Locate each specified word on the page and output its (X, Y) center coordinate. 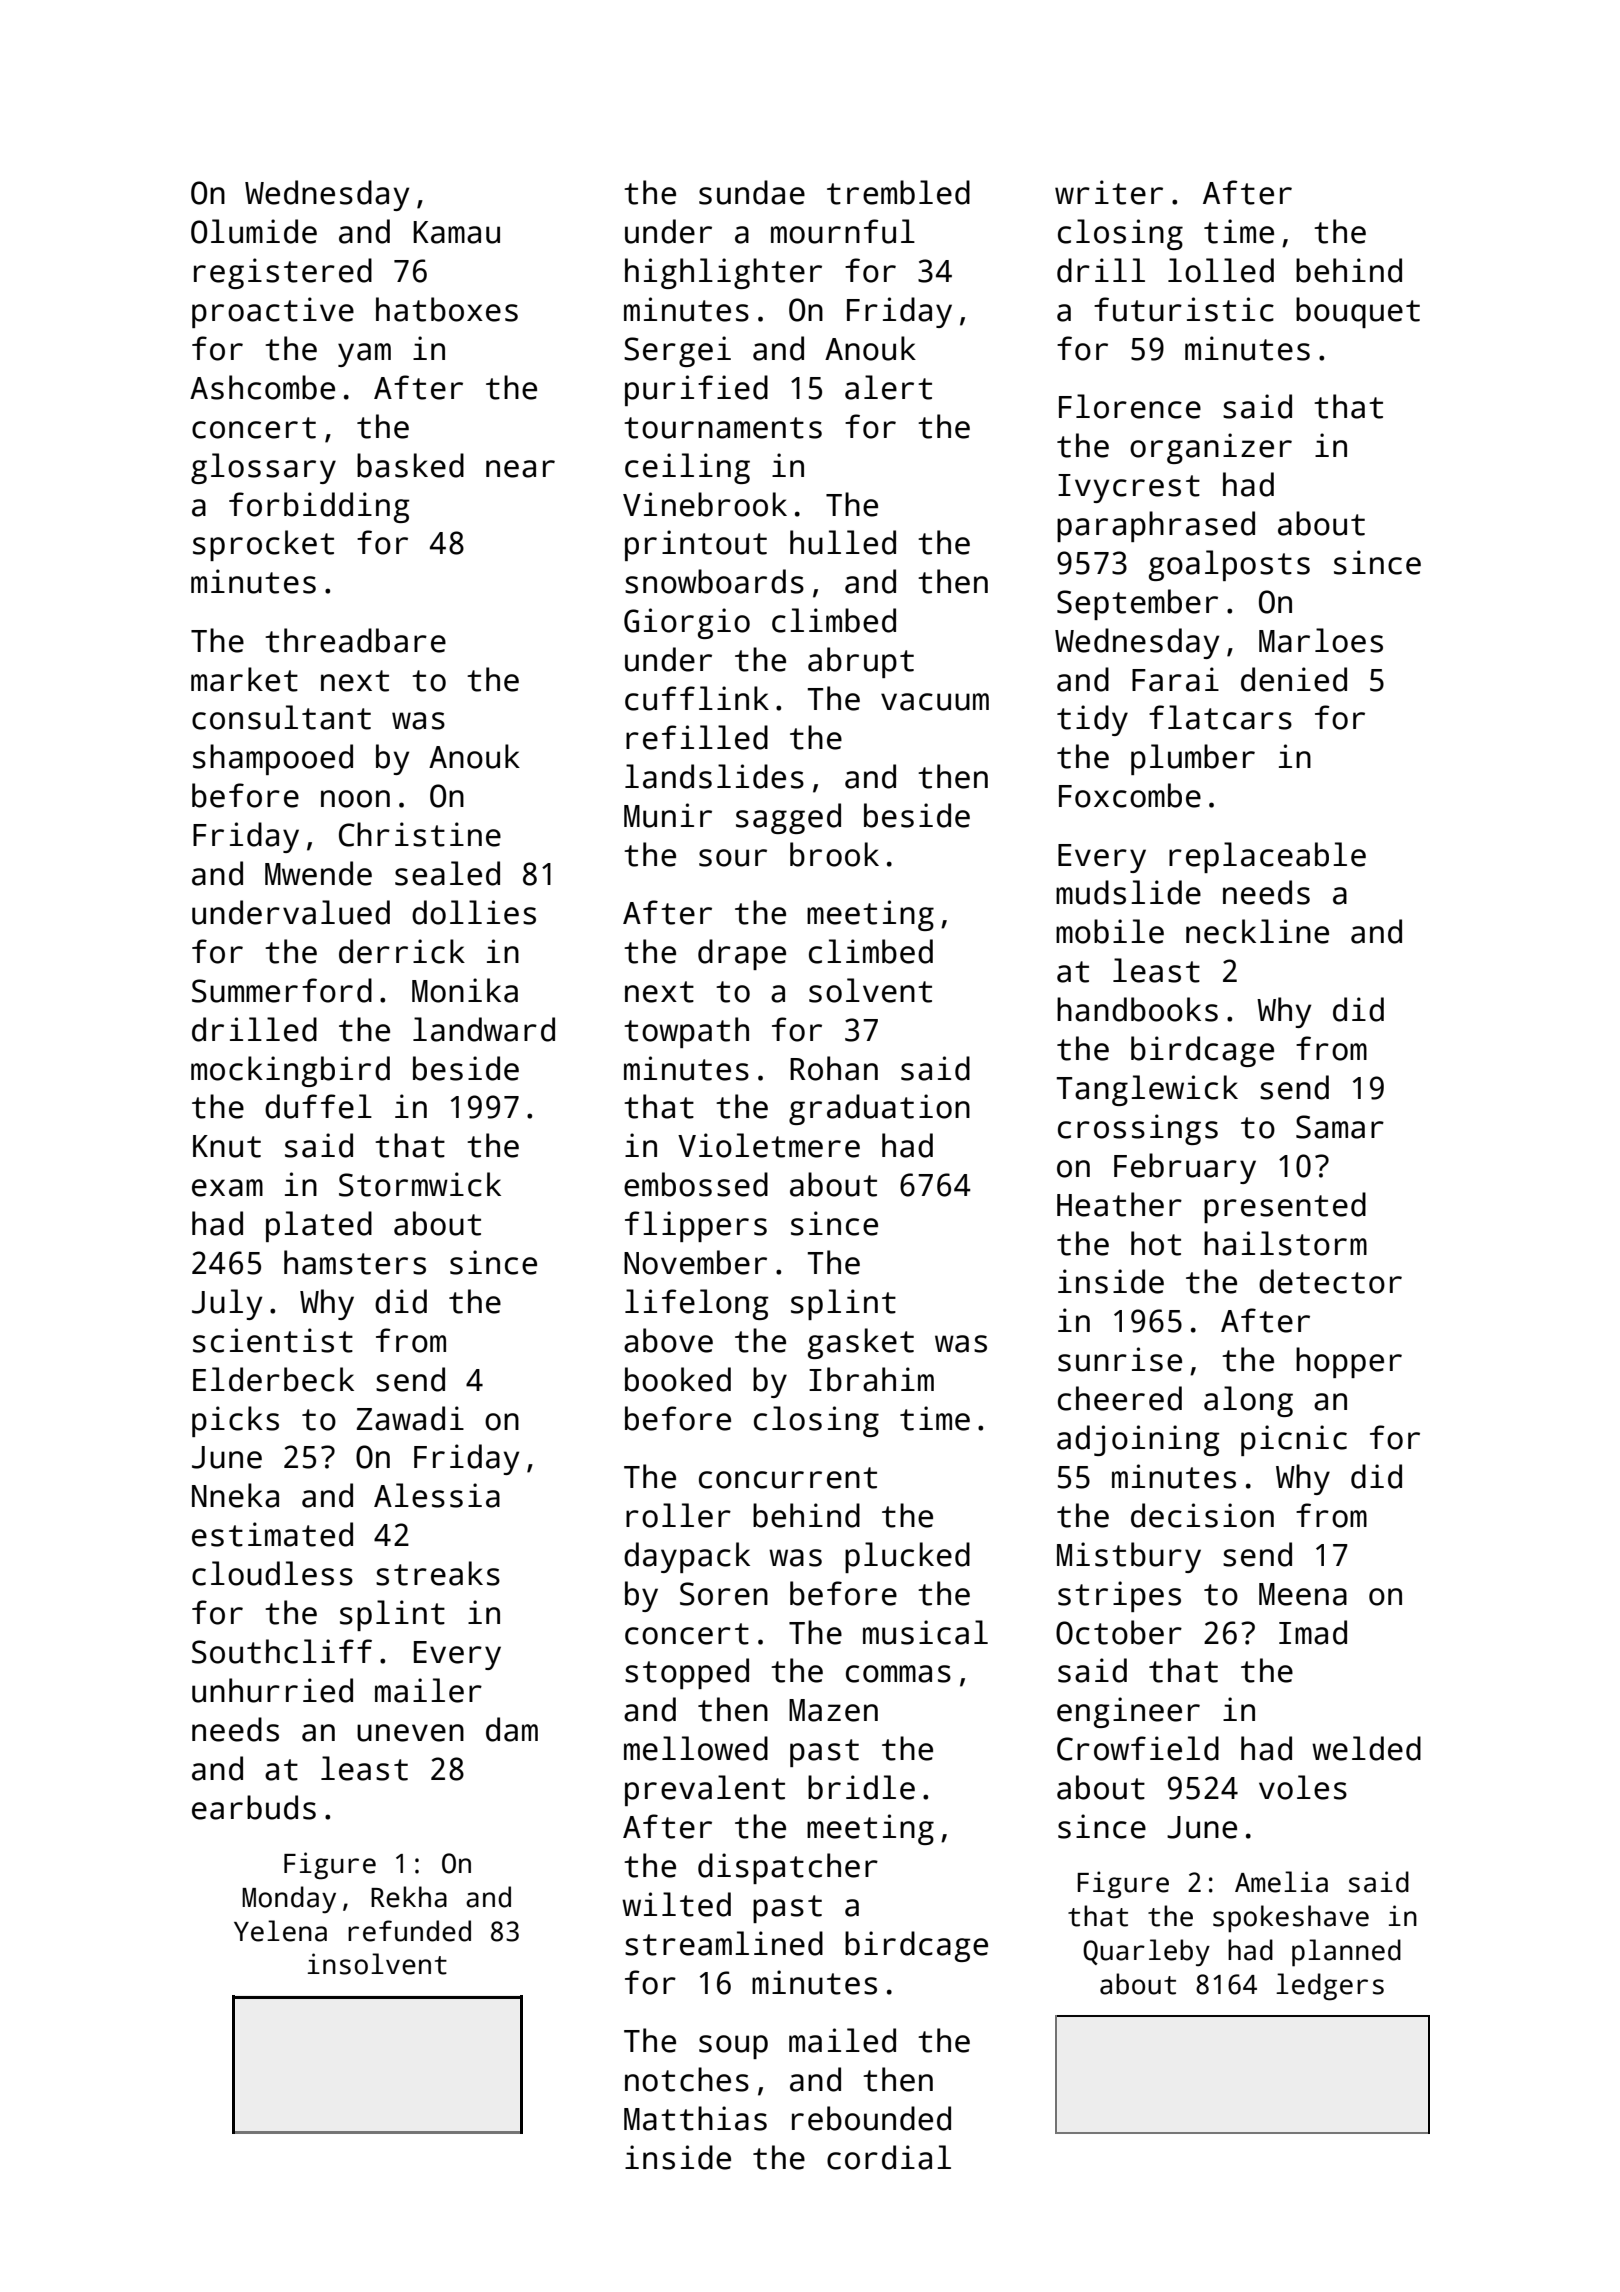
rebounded (871, 2118)
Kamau (456, 232)
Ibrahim (871, 1379)
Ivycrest (1129, 488)
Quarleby (1146, 1952)
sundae (752, 192)
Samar (1340, 1127)
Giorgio (687, 623)
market (244, 679)
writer (1109, 192)
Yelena (280, 1931)
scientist (273, 1340)
